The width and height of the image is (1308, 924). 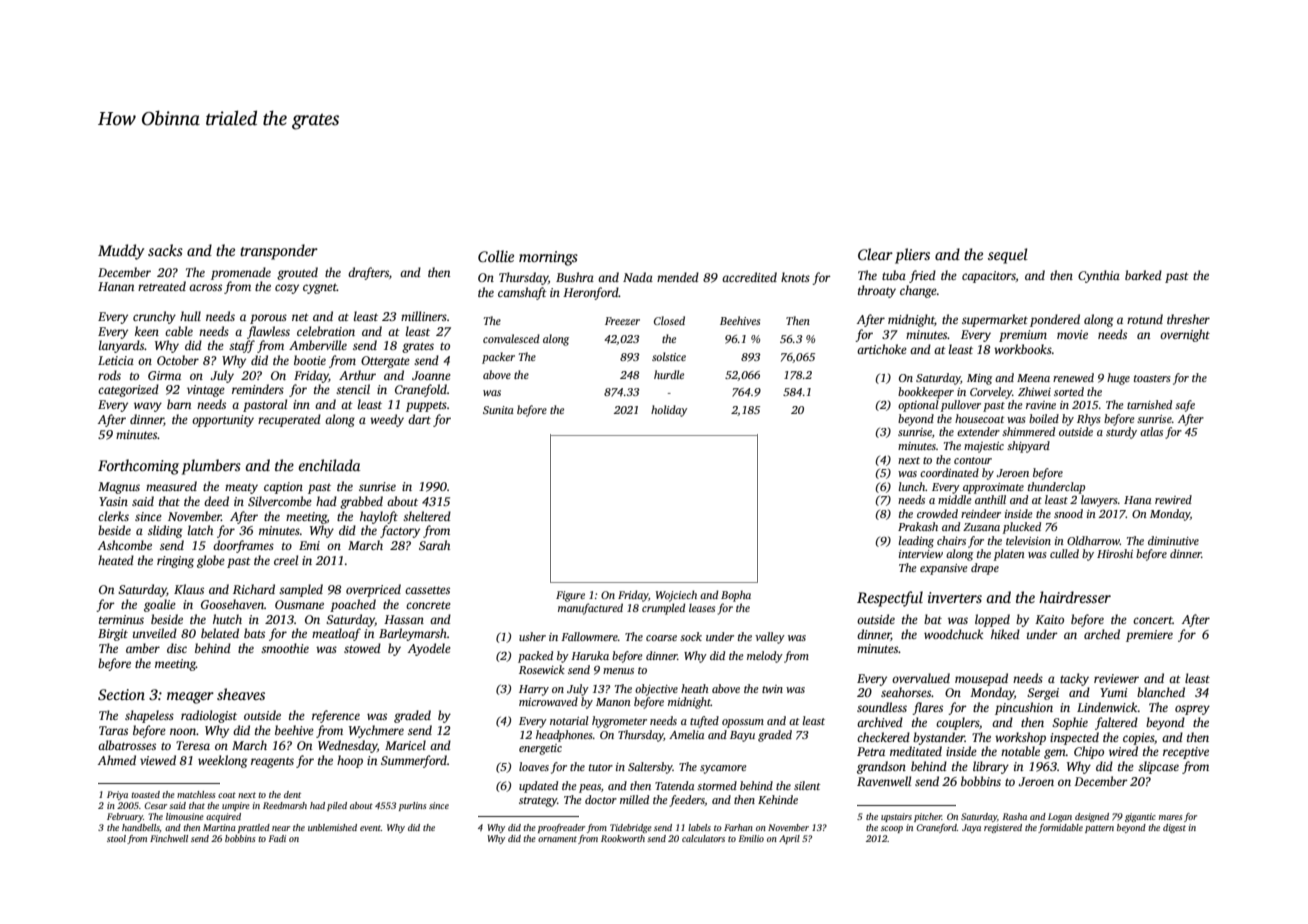 I want to click on supermarket, so click(x=995, y=320).
